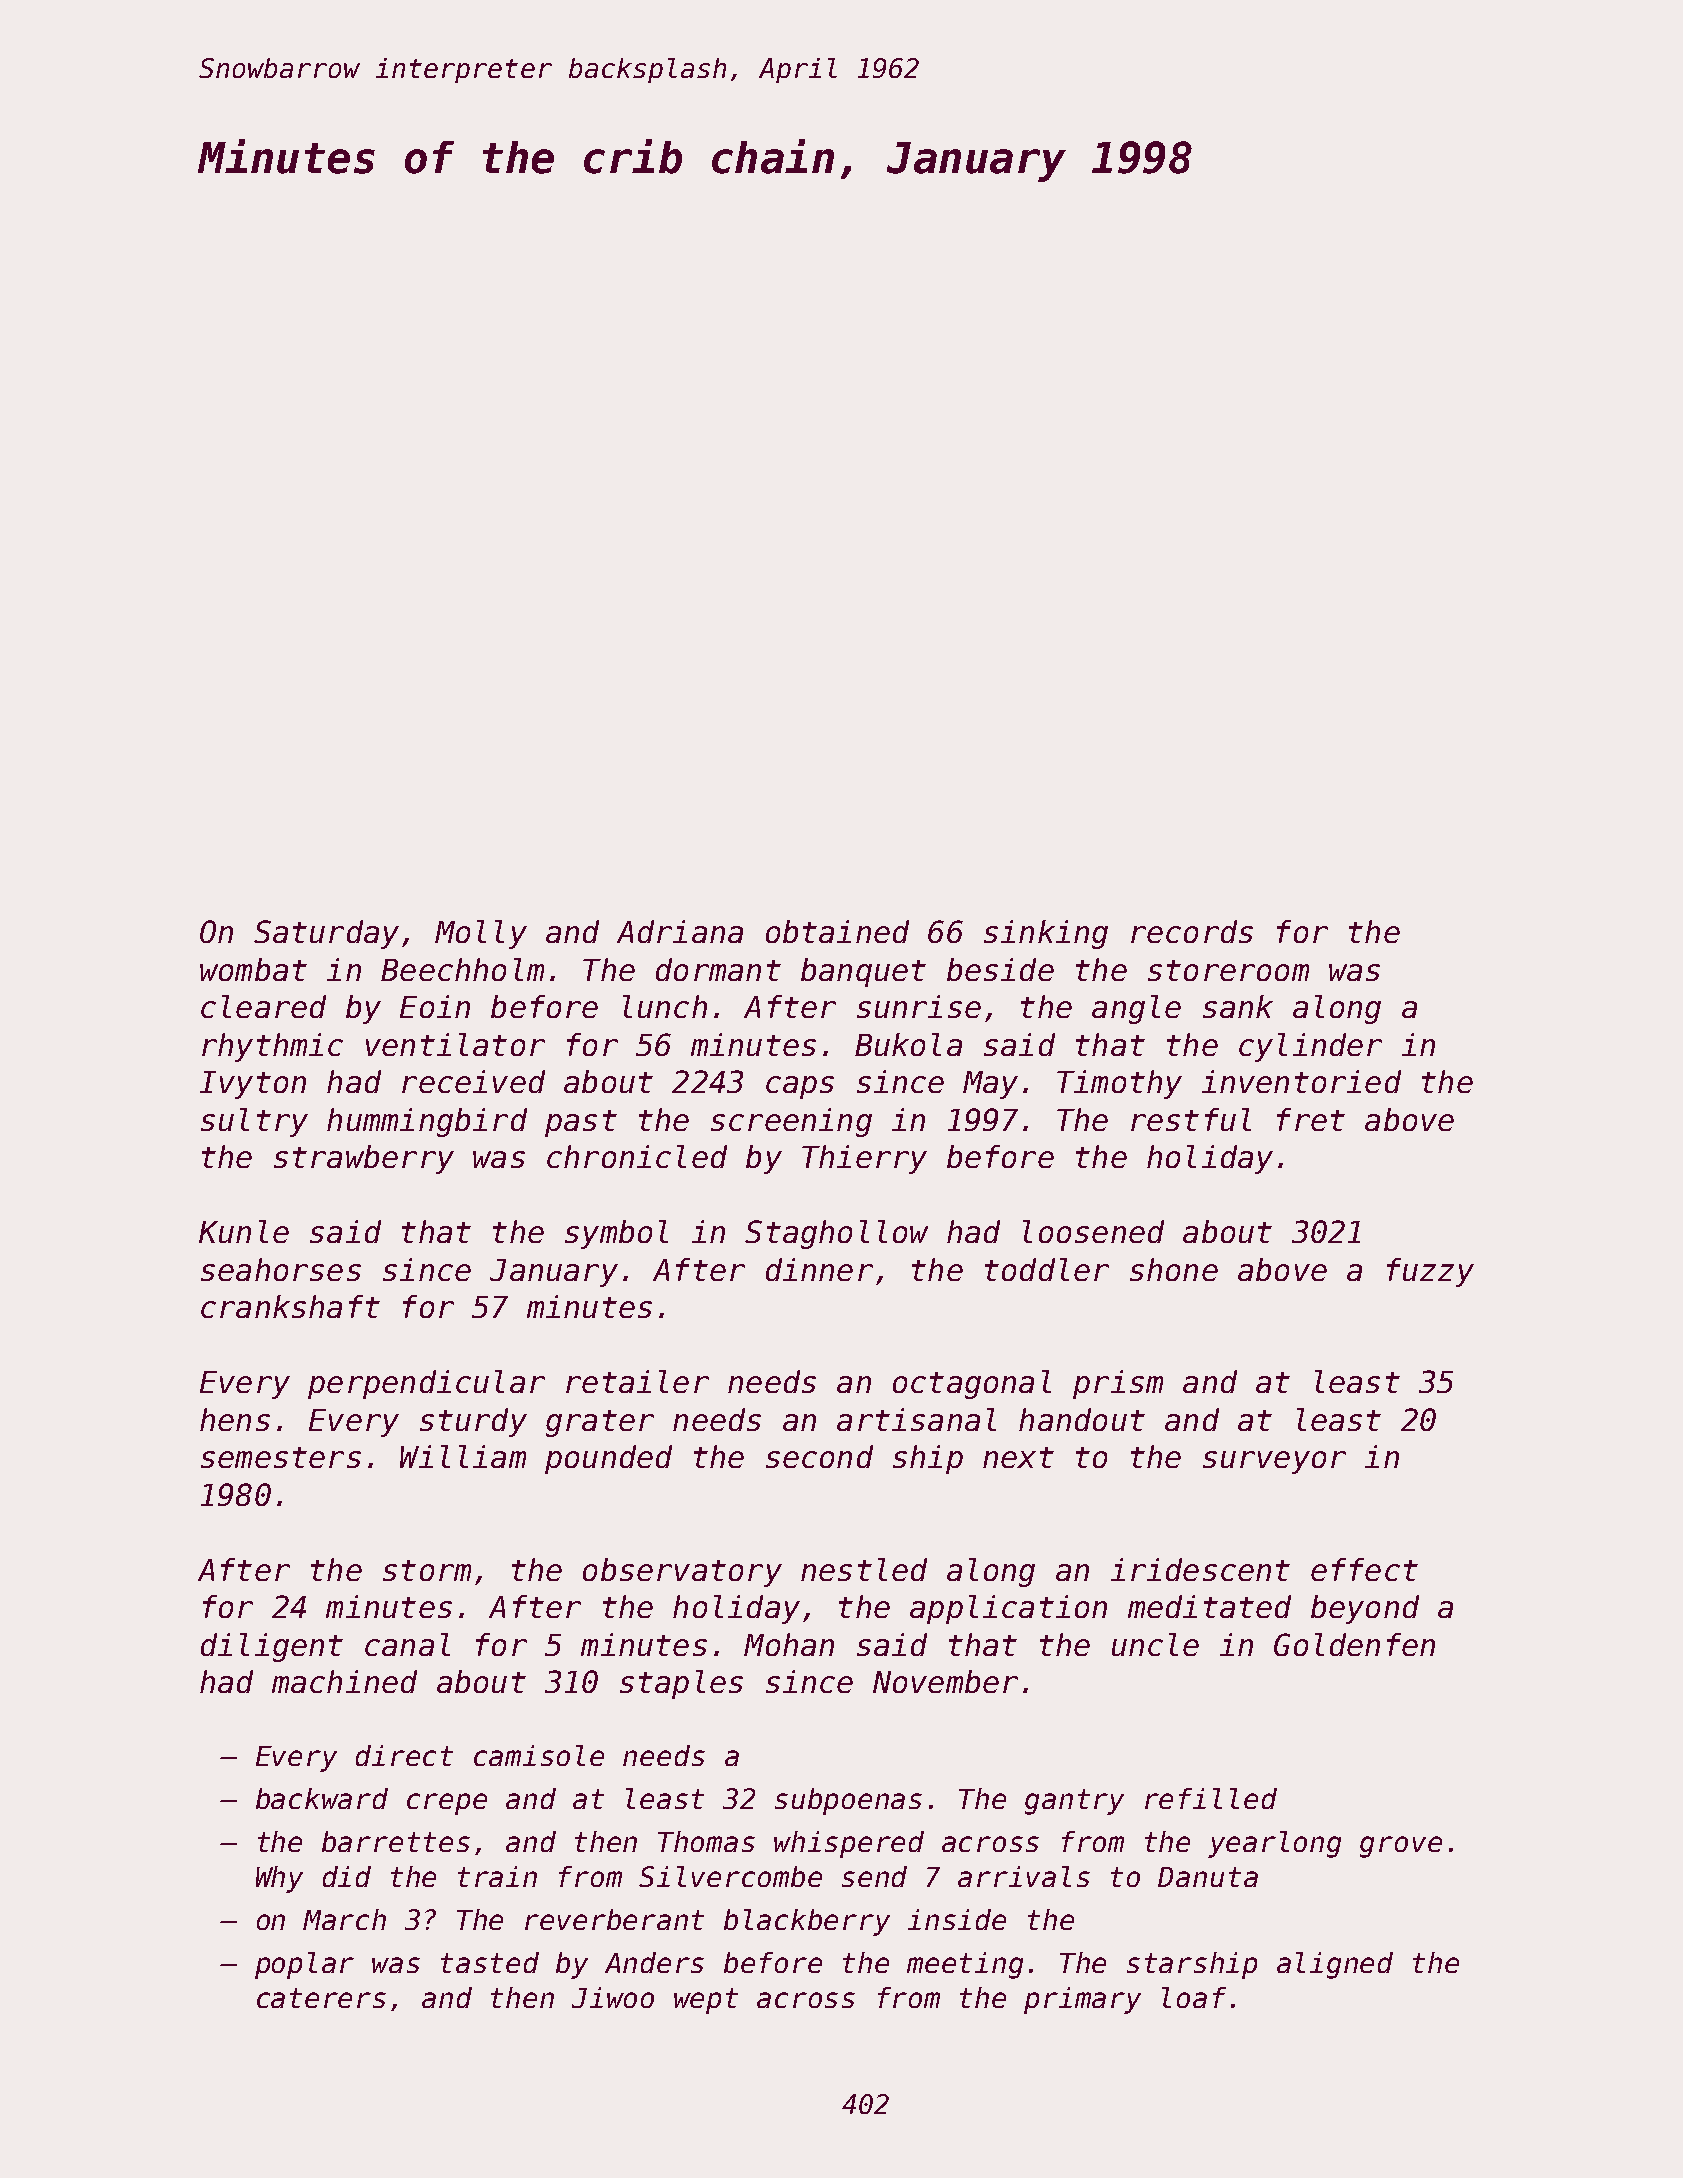 Image resolution: width=1683 pixels, height=2178 pixels. Describe the element at coordinates (272, 1647) in the page. I see `diligent` at that location.
